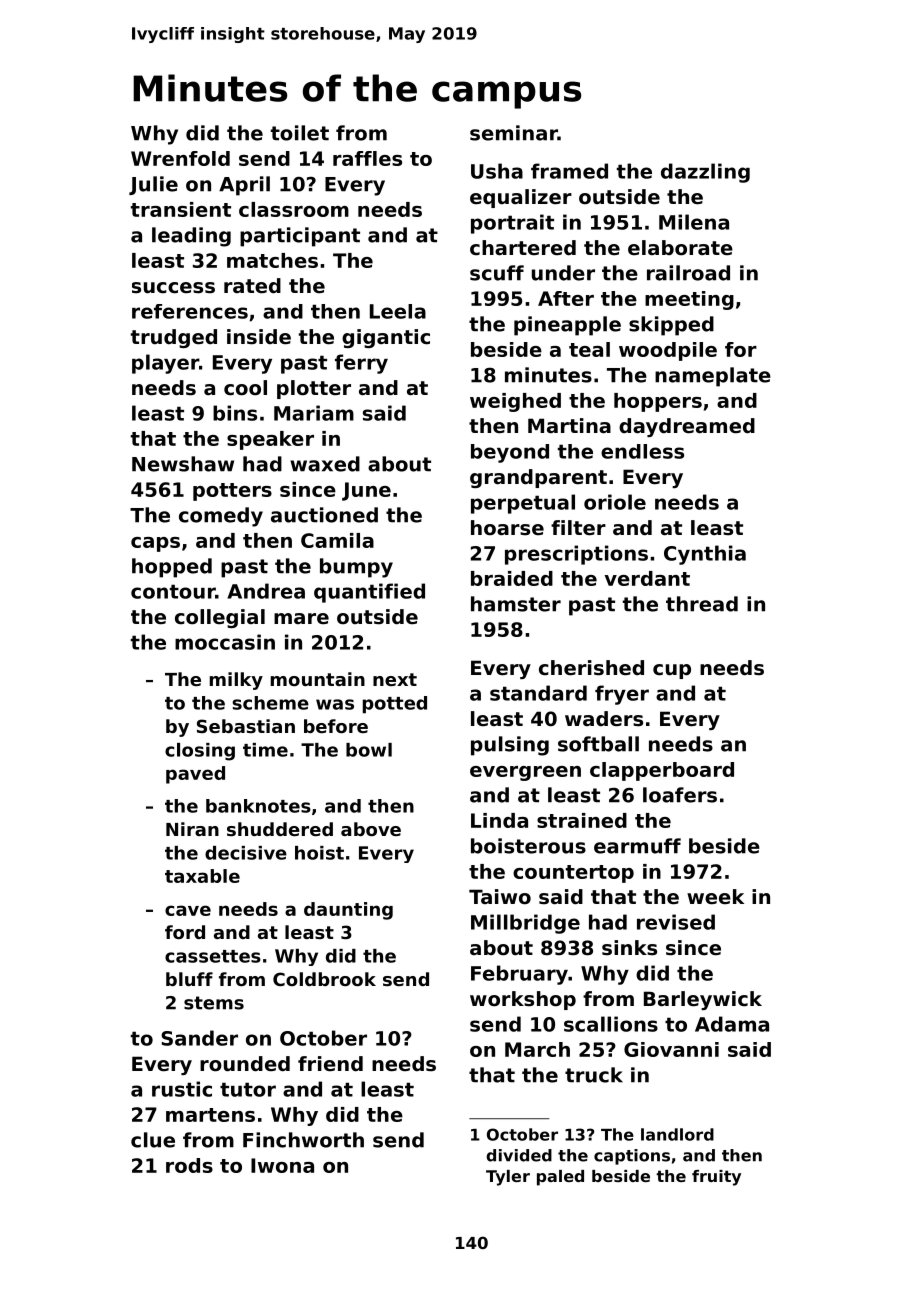  Describe the element at coordinates (569, 171) in the screenshot. I see `framed` at that location.
